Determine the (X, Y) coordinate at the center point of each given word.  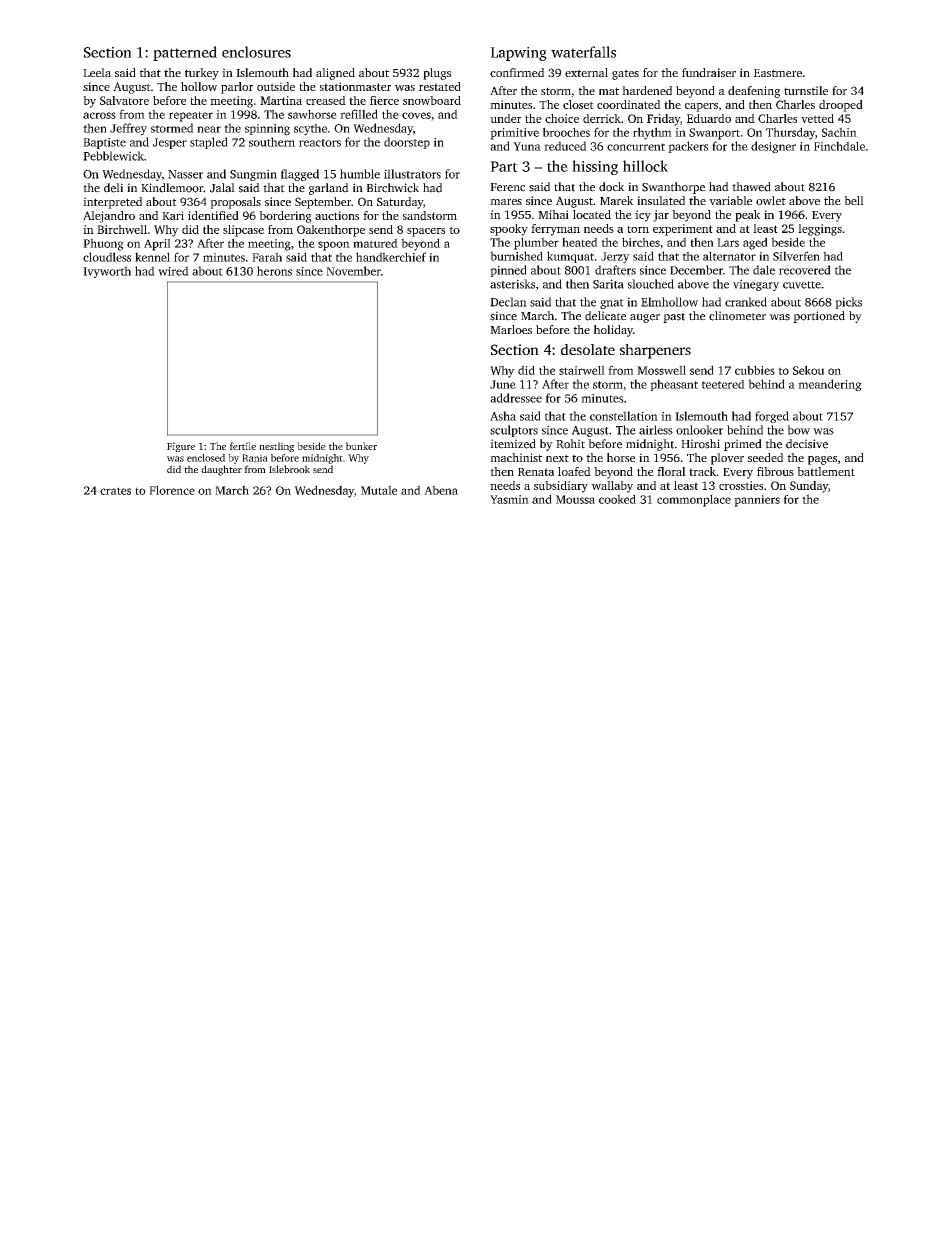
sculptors (514, 431)
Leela (97, 72)
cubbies (755, 370)
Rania (255, 458)
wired (173, 271)
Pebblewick (113, 156)
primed (743, 445)
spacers (426, 232)
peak (747, 216)
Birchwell (122, 229)
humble (360, 174)
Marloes (511, 329)
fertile (243, 446)
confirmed (517, 72)
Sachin (839, 132)
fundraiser (709, 72)
